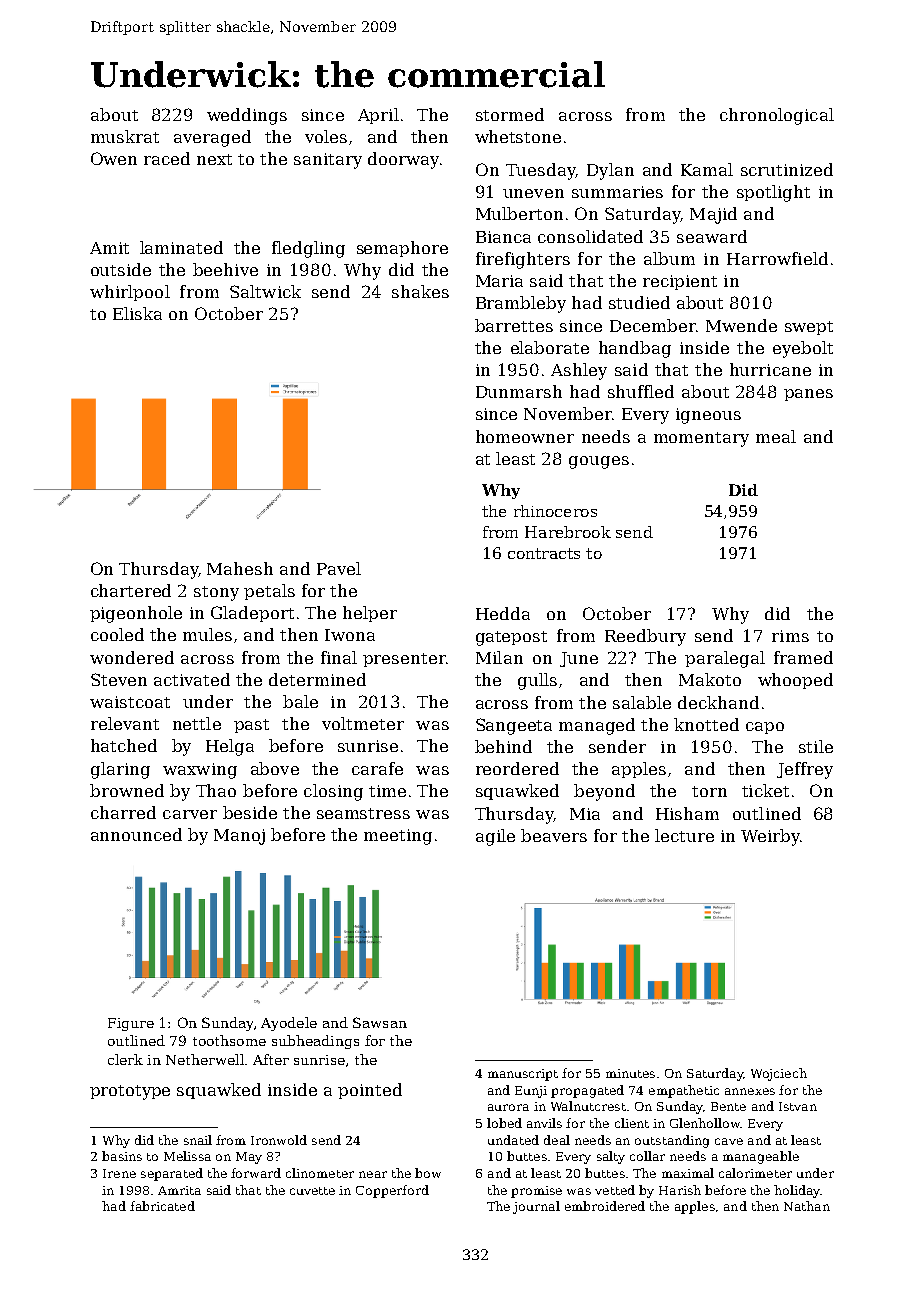  Describe the element at coordinates (420, 291) in the page. I see `shakes` at that location.
